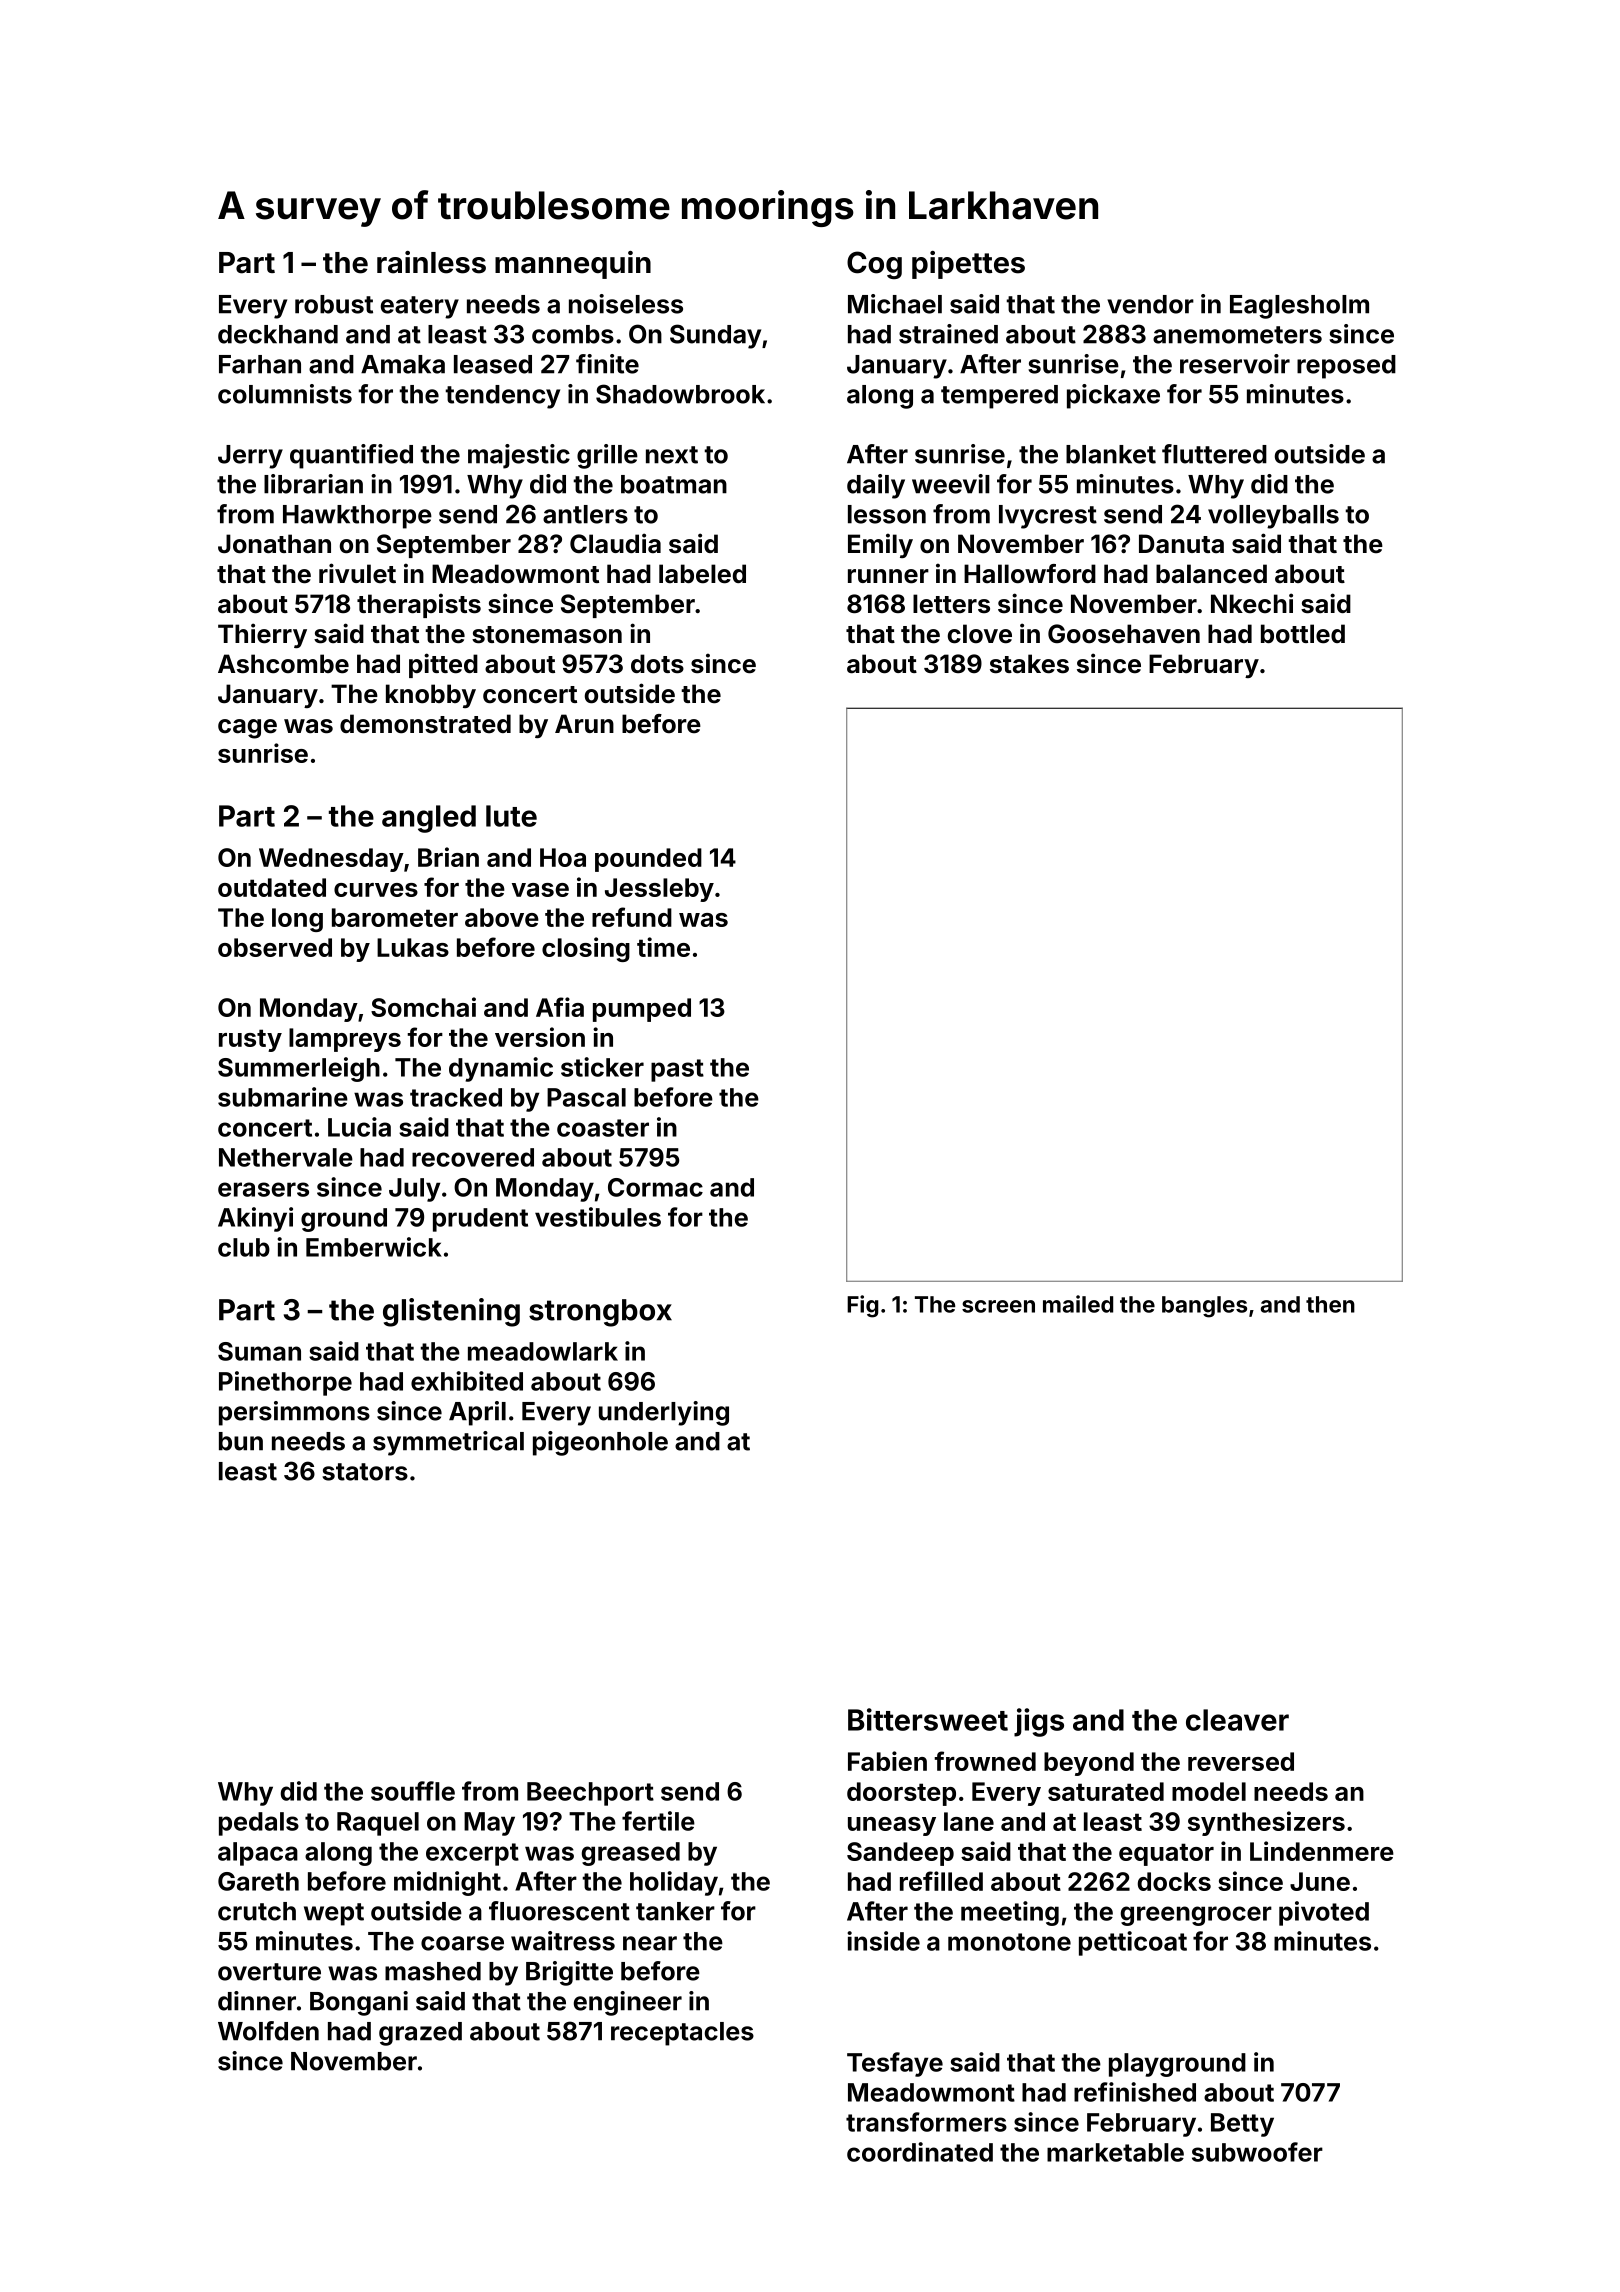  I want to click on subwoofer, so click(1257, 2152).
